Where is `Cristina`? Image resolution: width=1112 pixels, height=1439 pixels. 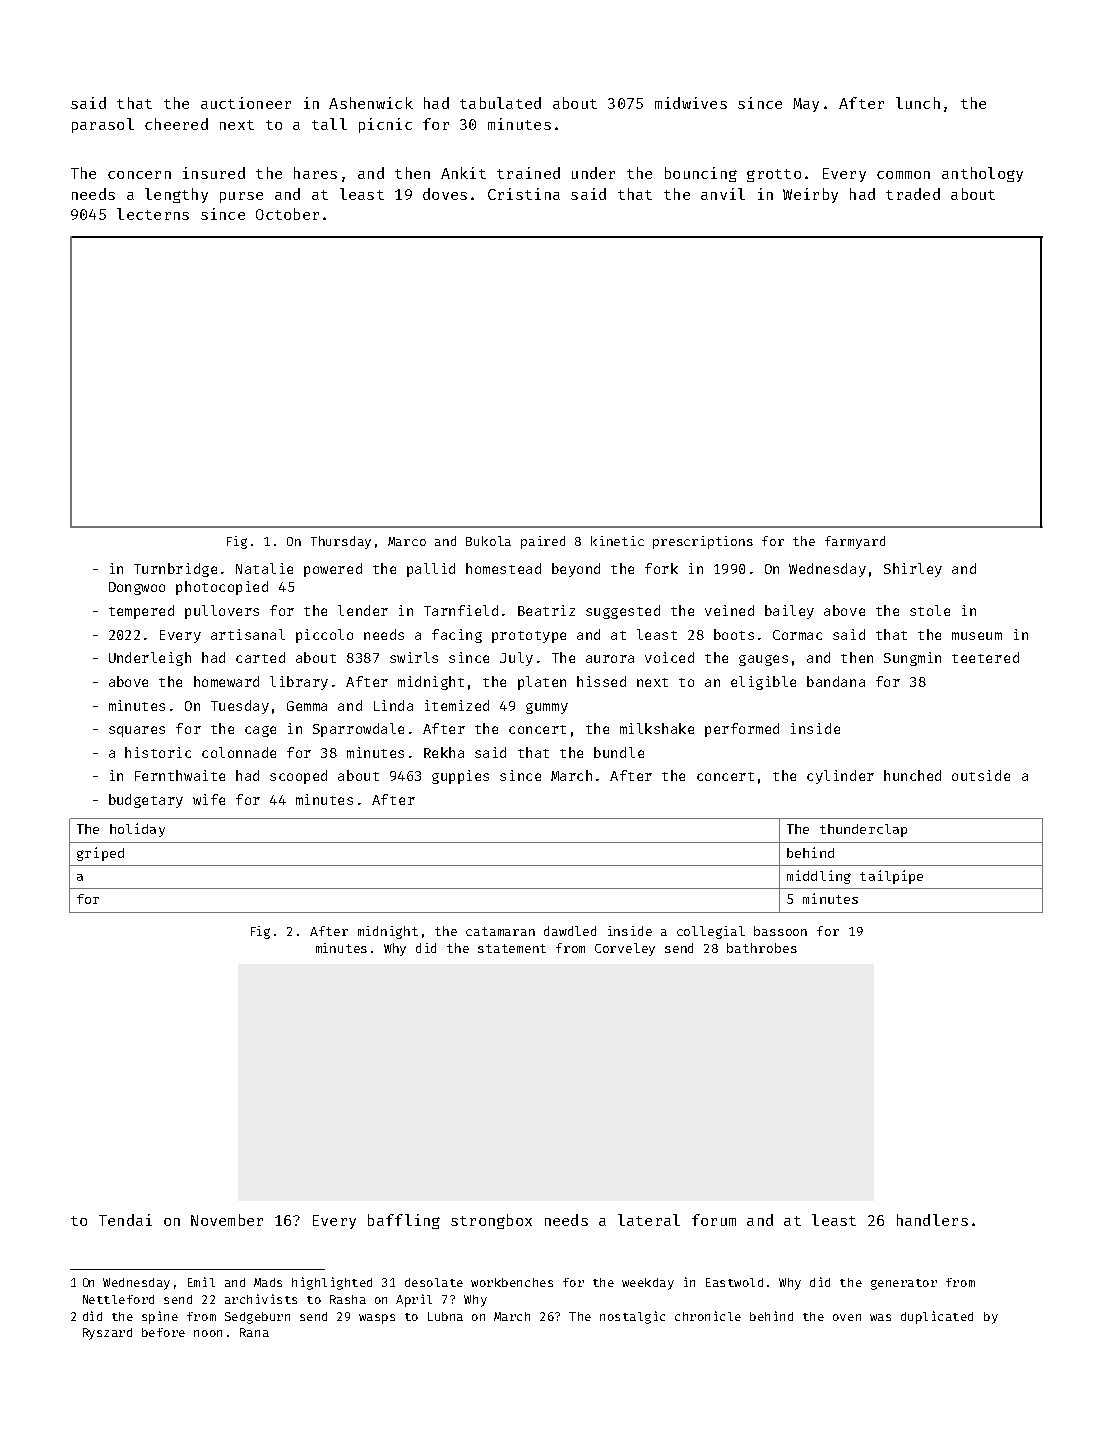
Cristina is located at coordinates (524, 194).
